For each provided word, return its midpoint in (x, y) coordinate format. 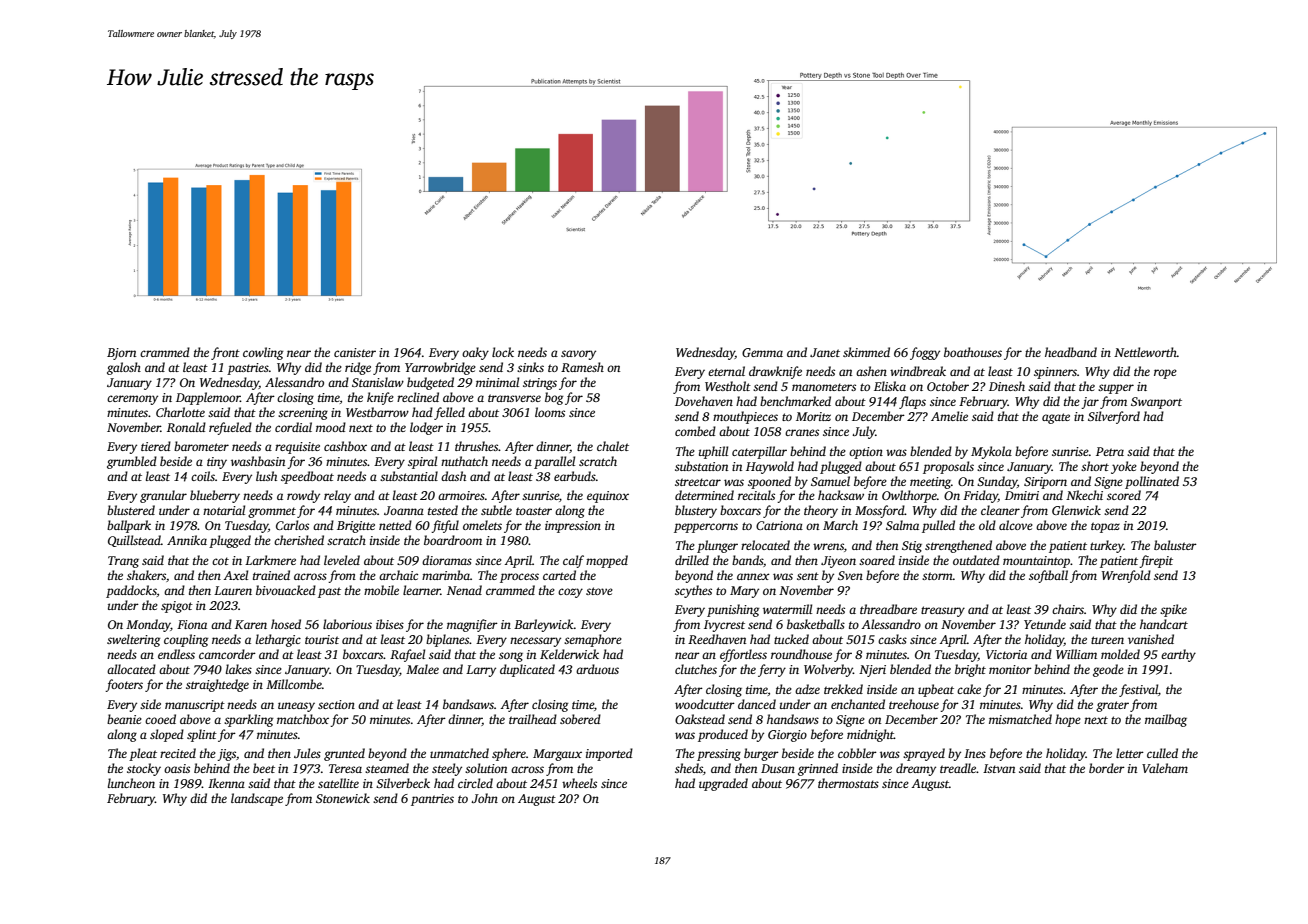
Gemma (762, 352)
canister (355, 352)
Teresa (345, 768)
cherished (299, 540)
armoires (461, 495)
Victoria (1006, 654)
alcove (1016, 525)
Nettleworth (1145, 352)
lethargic (278, 640)
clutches (696, 669)
